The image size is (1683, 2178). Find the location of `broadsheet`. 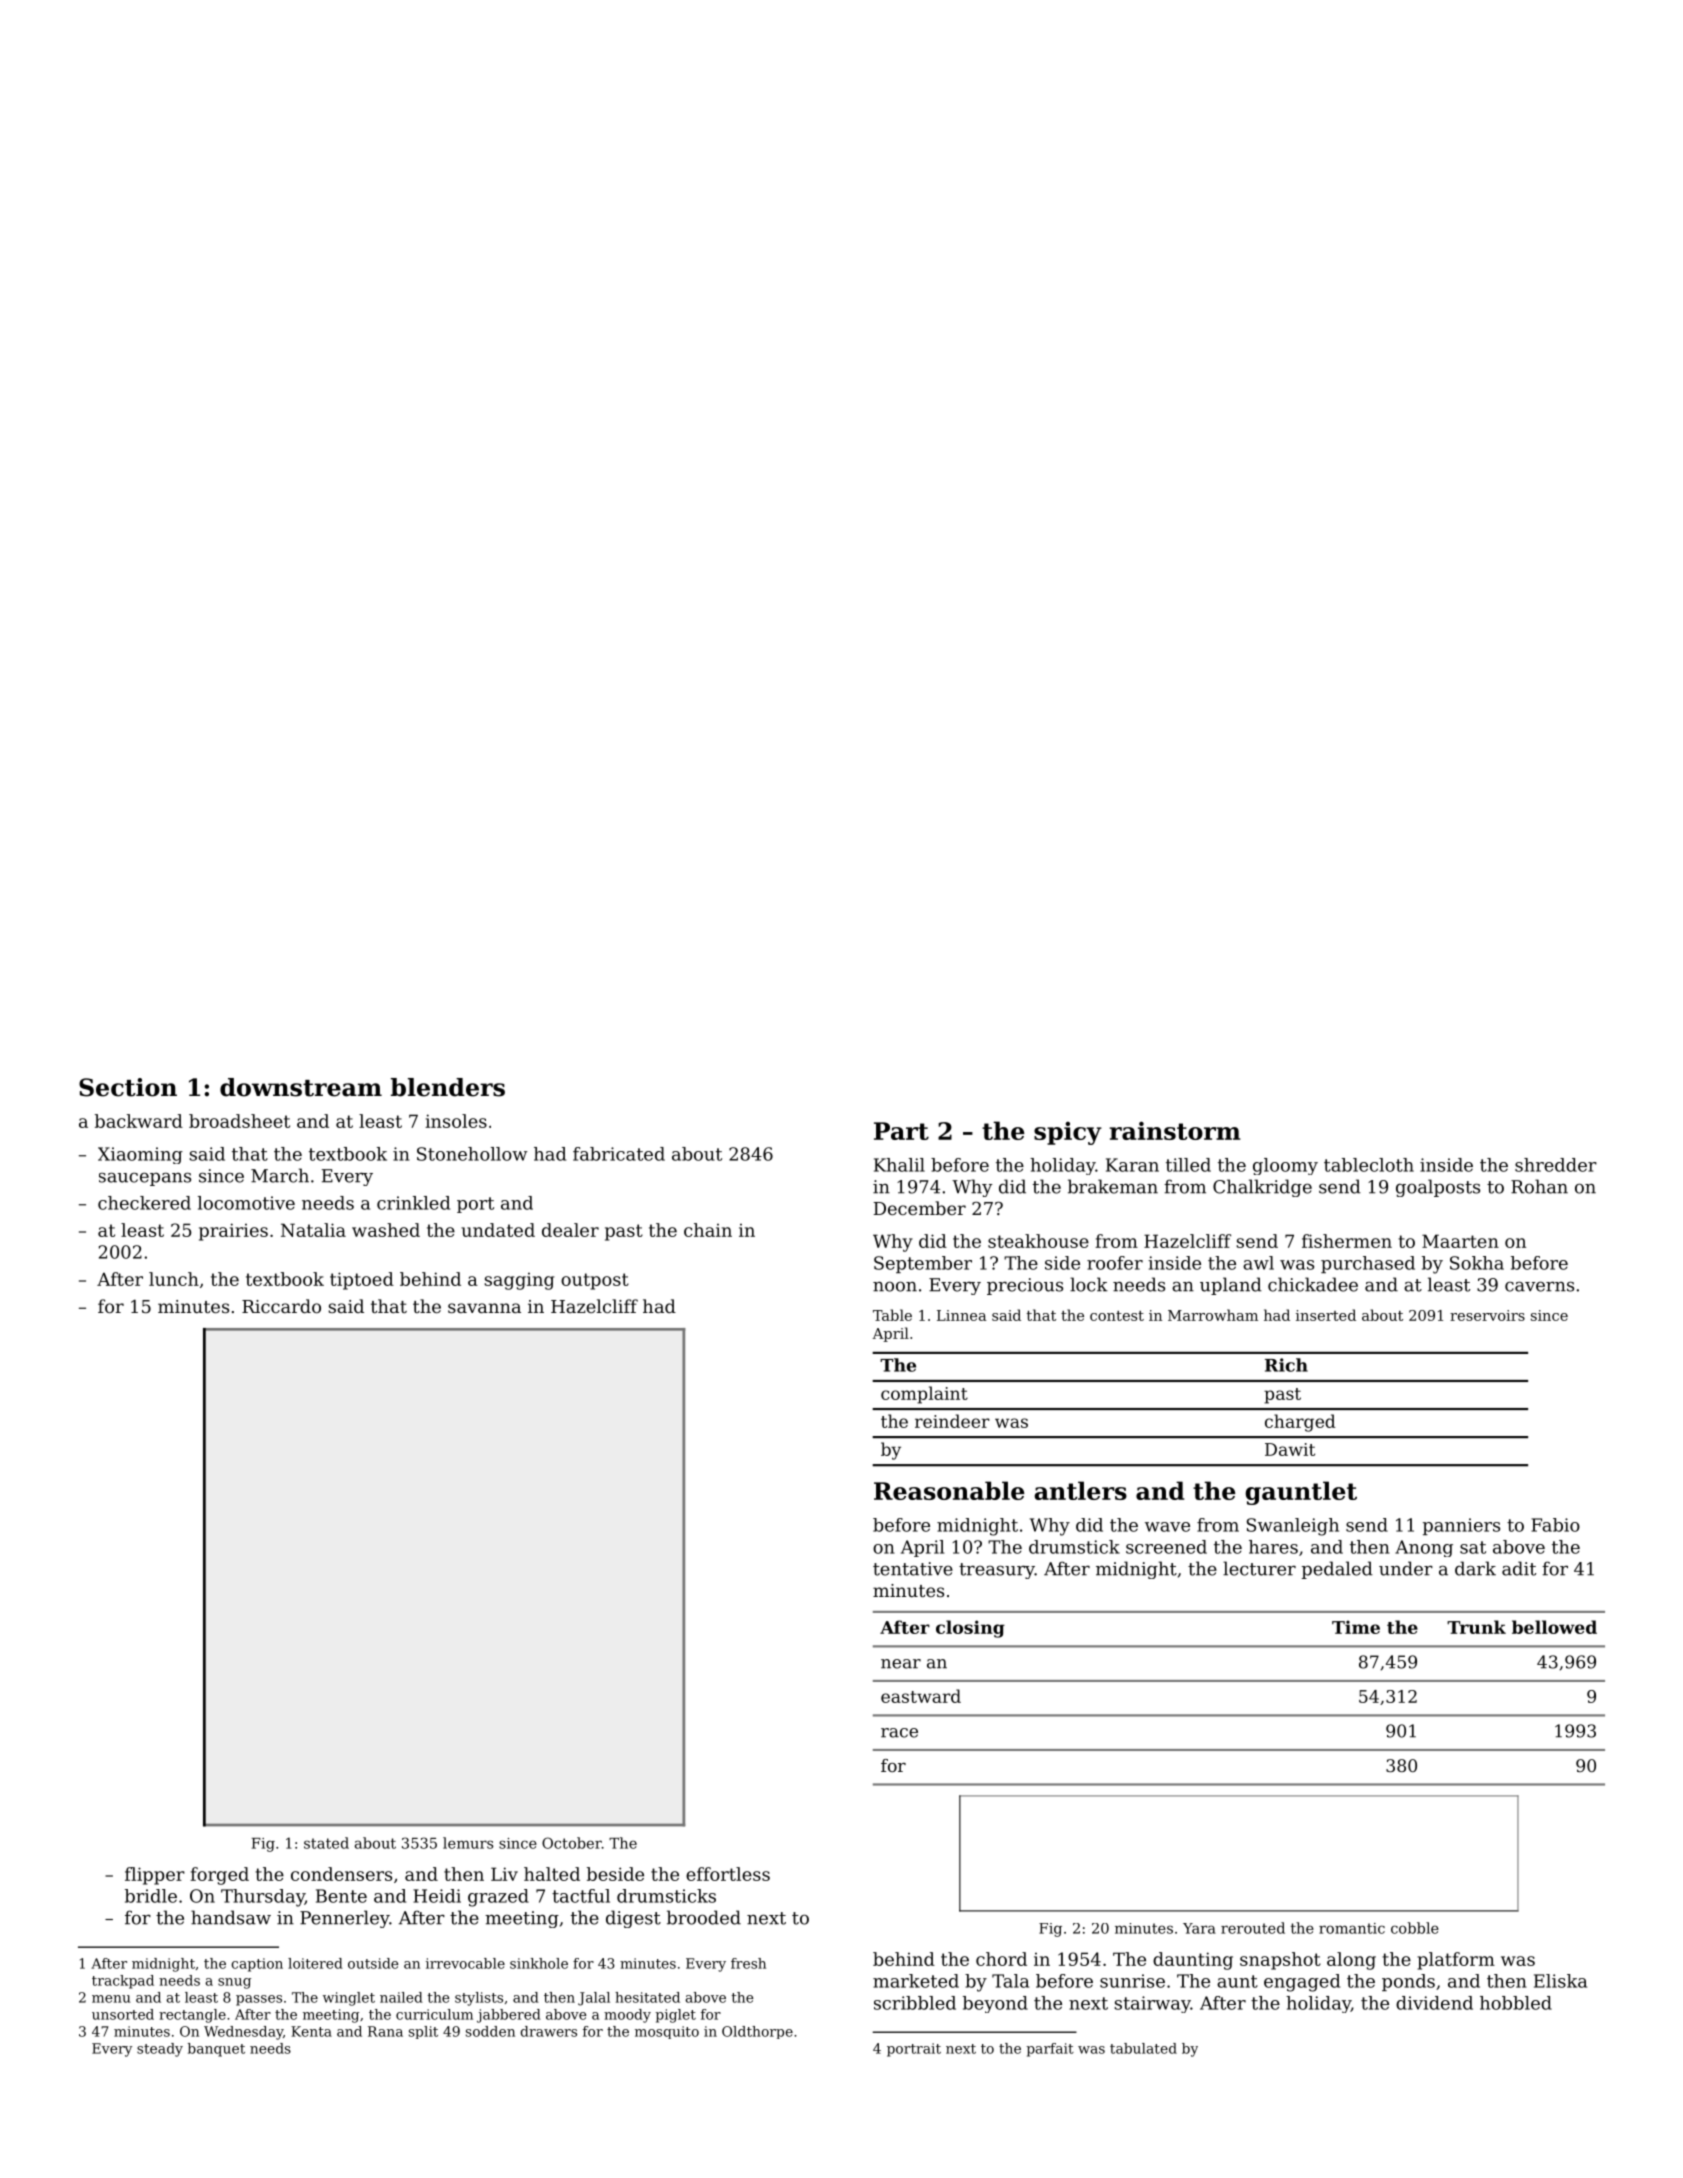

broadsheet is located at coordinates (239, 1121).
